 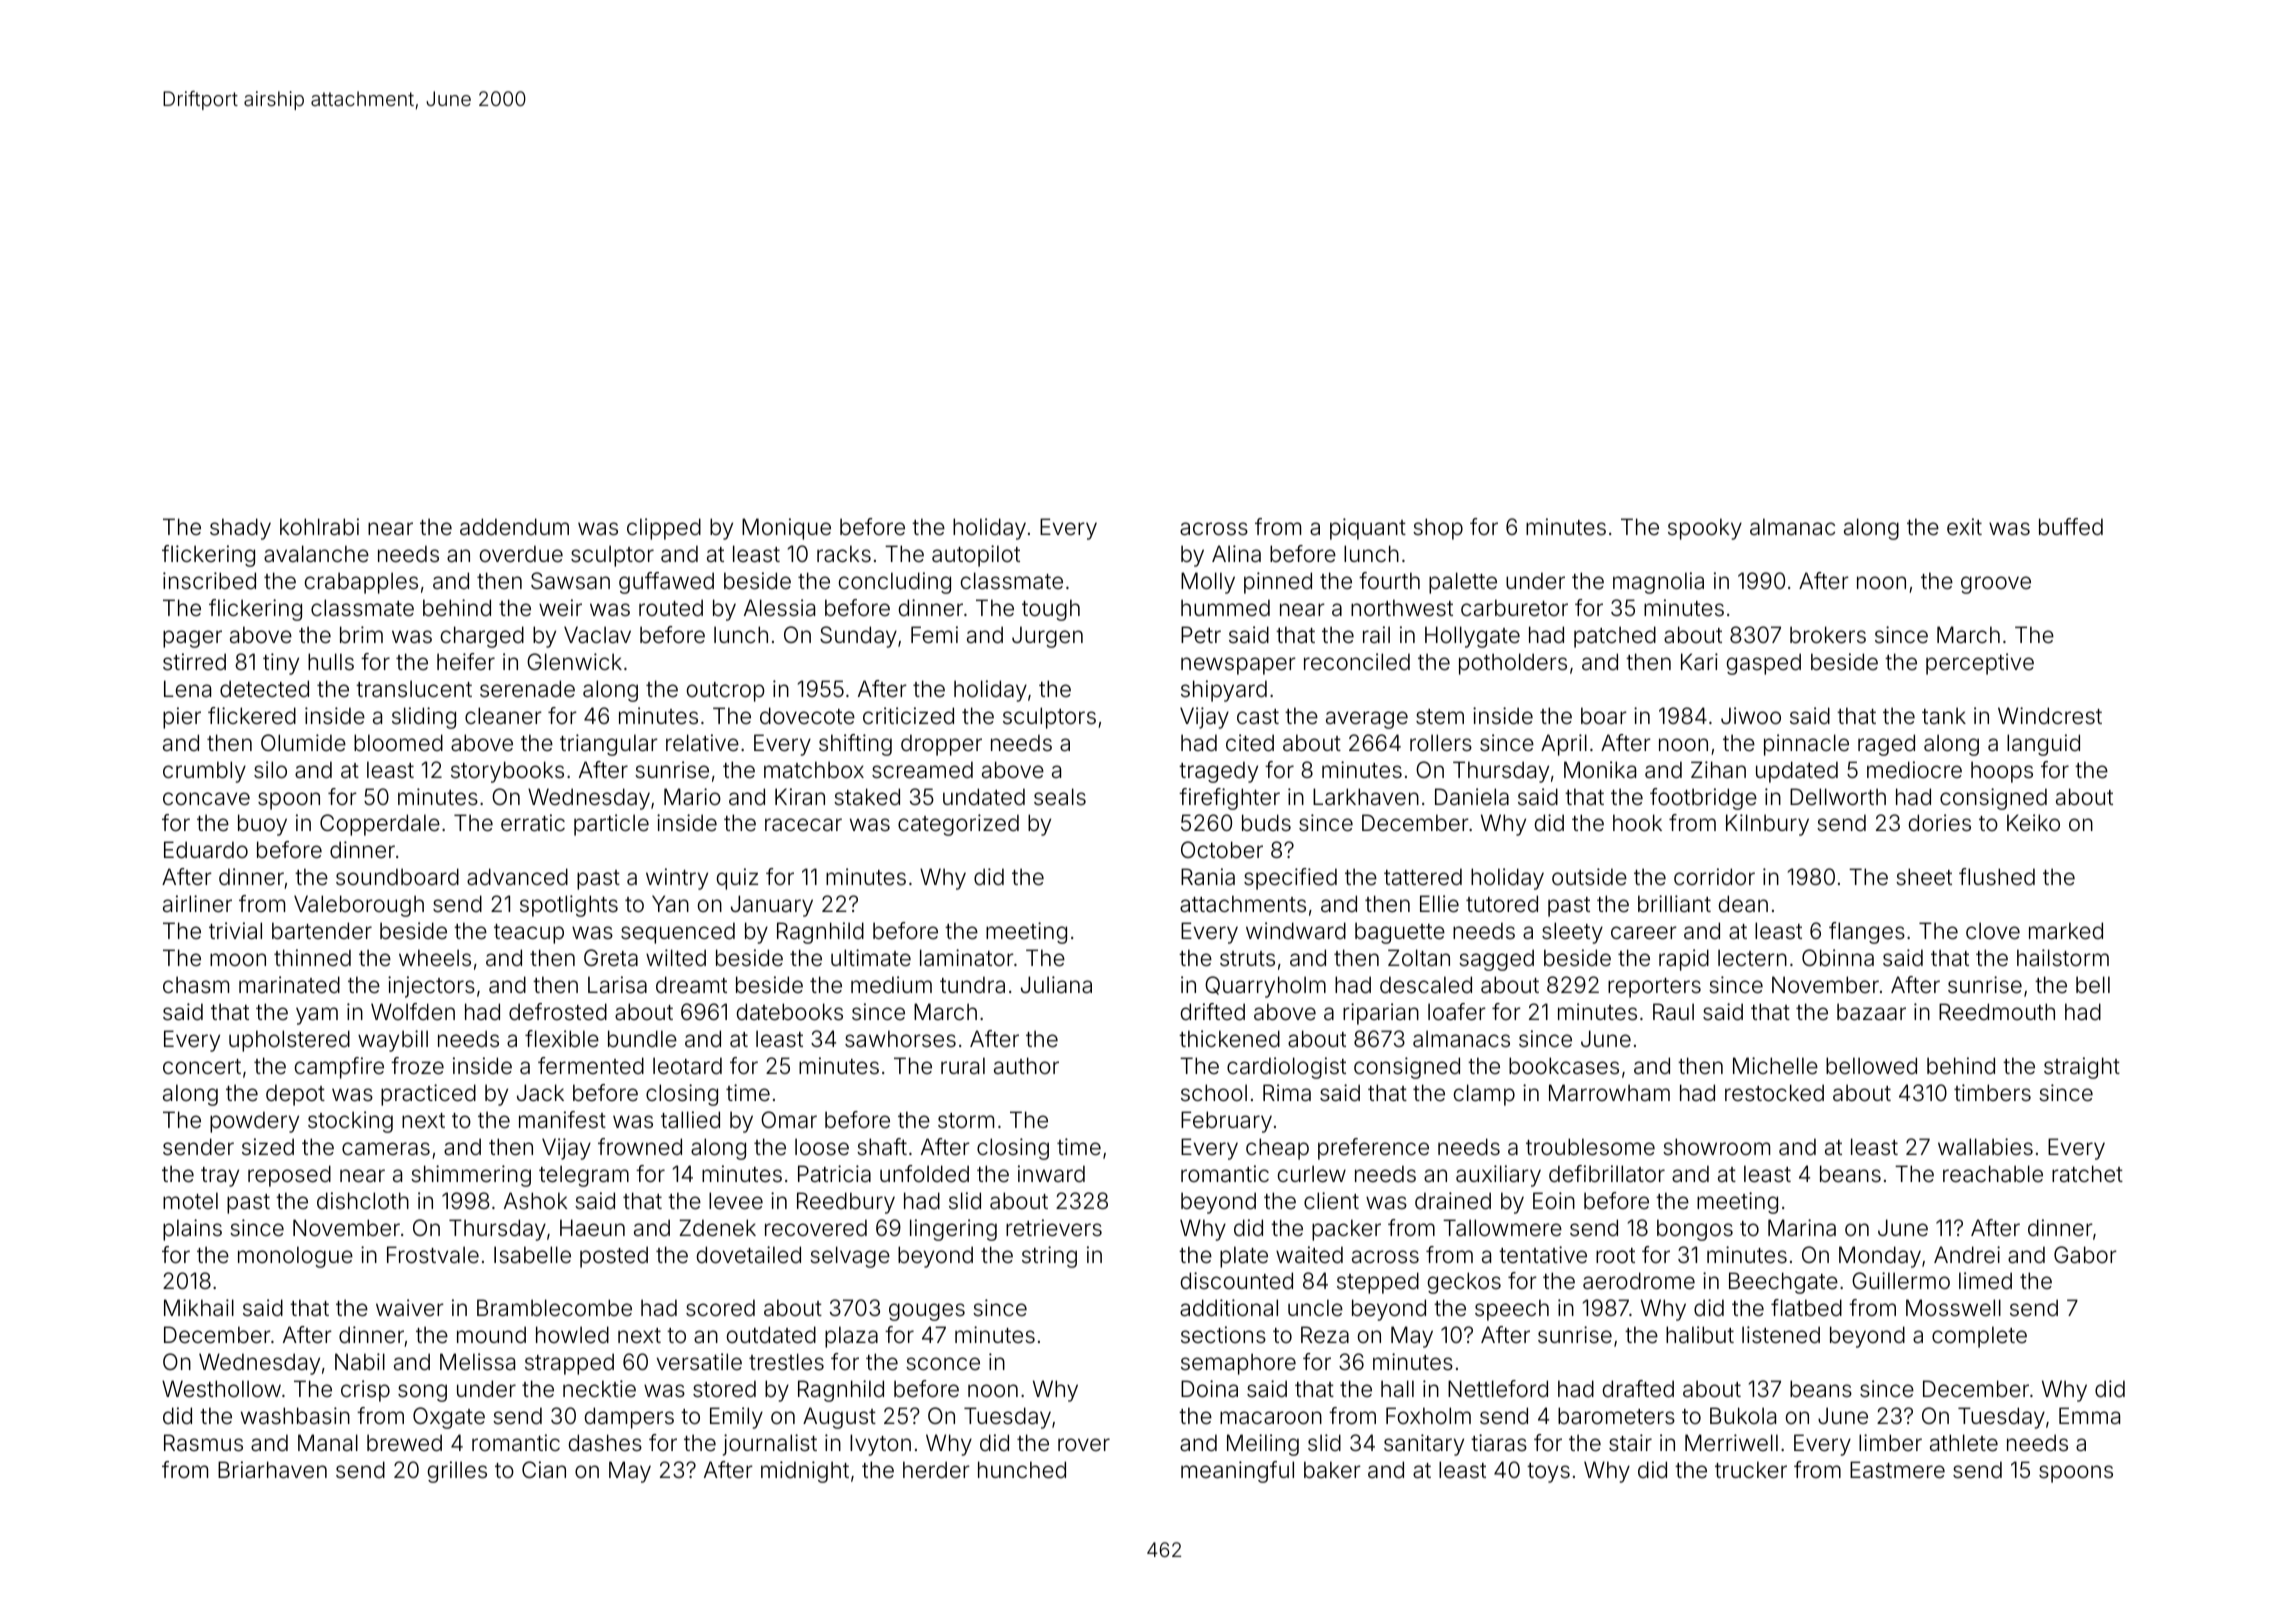 What do you see at coordinates (1222, 850) in the page?
I see `October` at bounding box center [1222, 850].
